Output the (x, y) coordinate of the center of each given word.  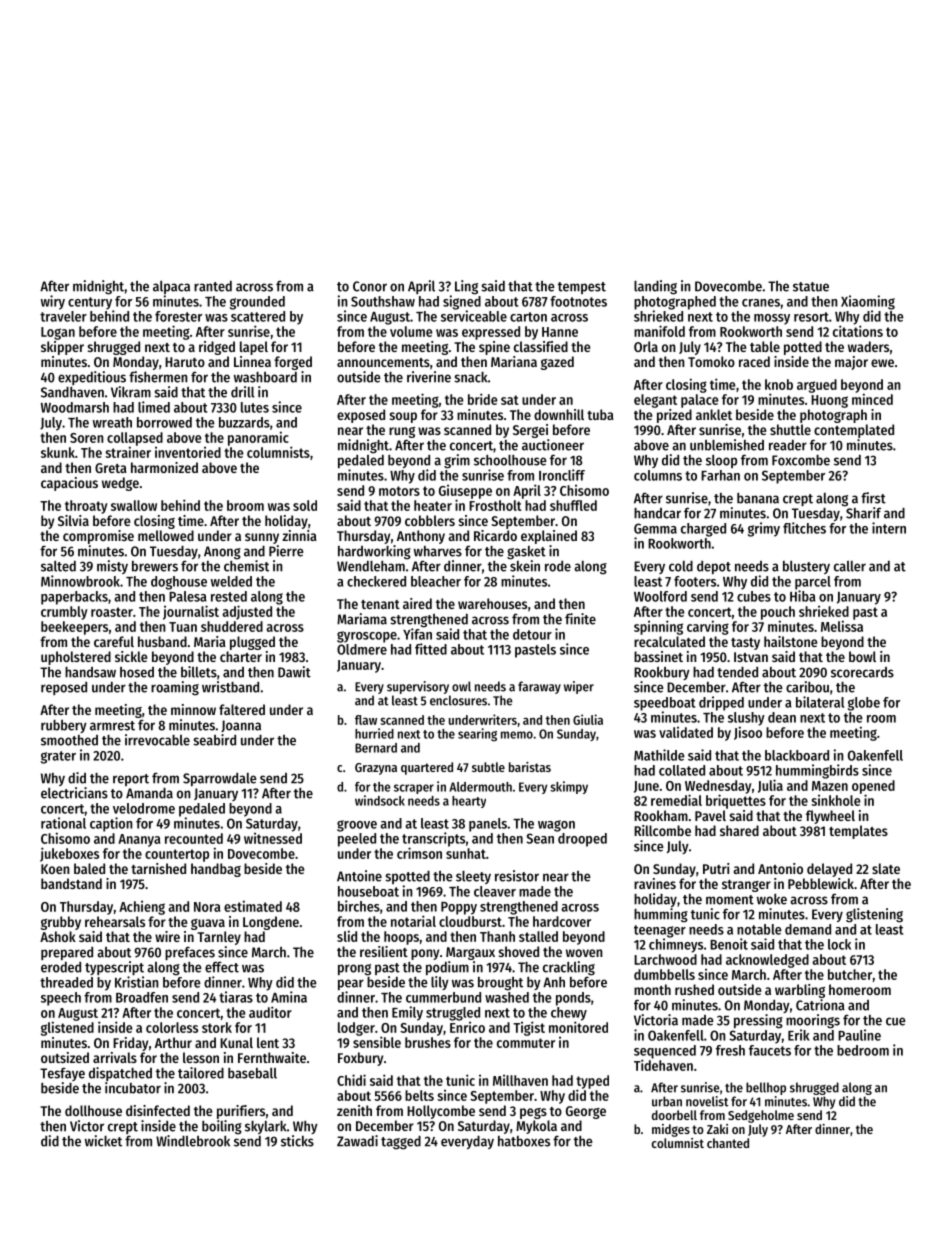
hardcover (562, 921)
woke (772, 899)
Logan (58, 333)
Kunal (236, 1042)
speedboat (665, 704)
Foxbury (360, 1059)
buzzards (244, 422)
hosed (137, 672)
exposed (361, 416)
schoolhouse (510, 460)
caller (850, 566)
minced (872, 399)
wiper (579, 687)
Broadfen (142, 997)
